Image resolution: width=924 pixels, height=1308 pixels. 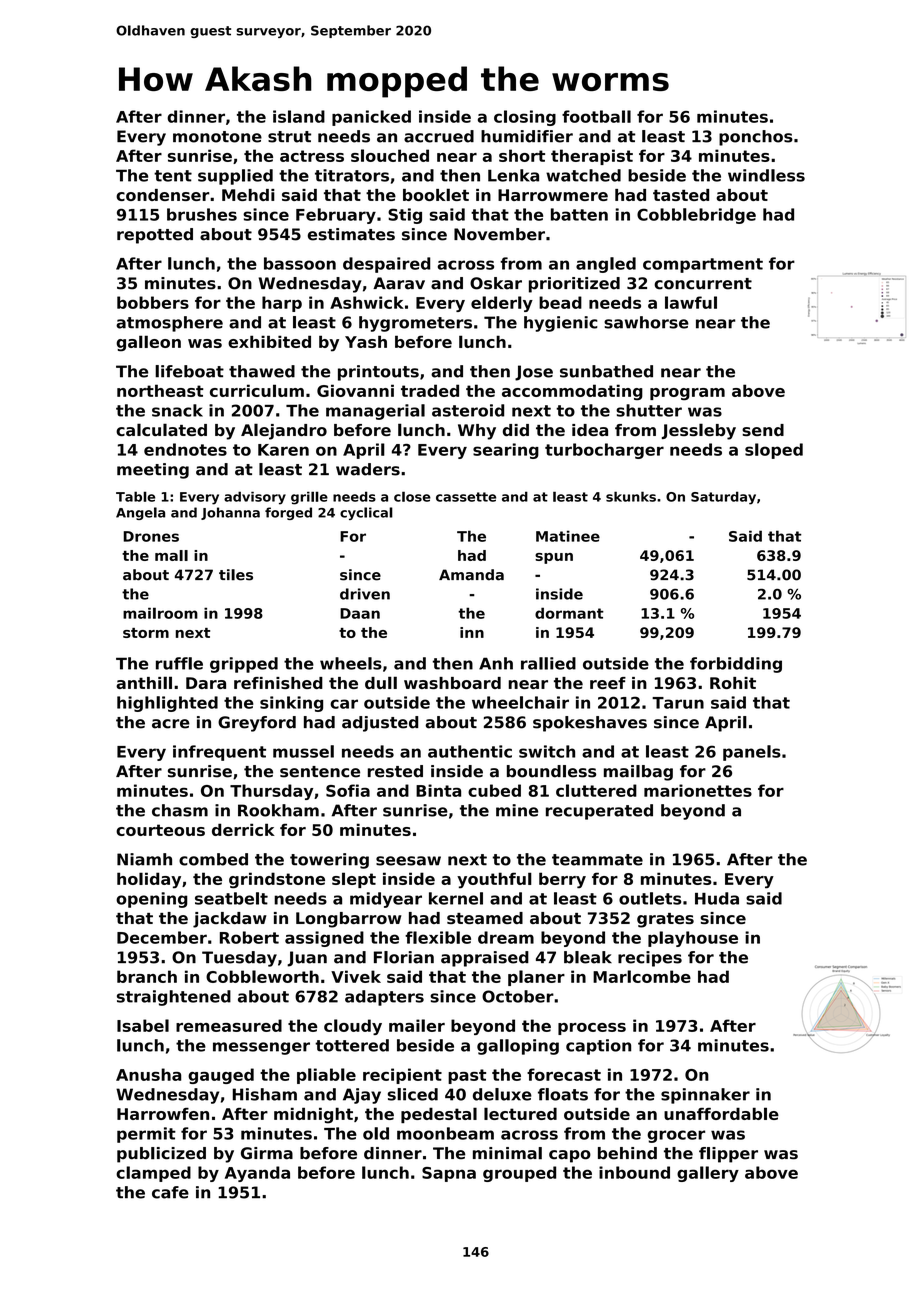 What do you see at coordinates (705, 1096) in the screenshot?
I see `spinnaker` at bounding box center [705, 1096].
